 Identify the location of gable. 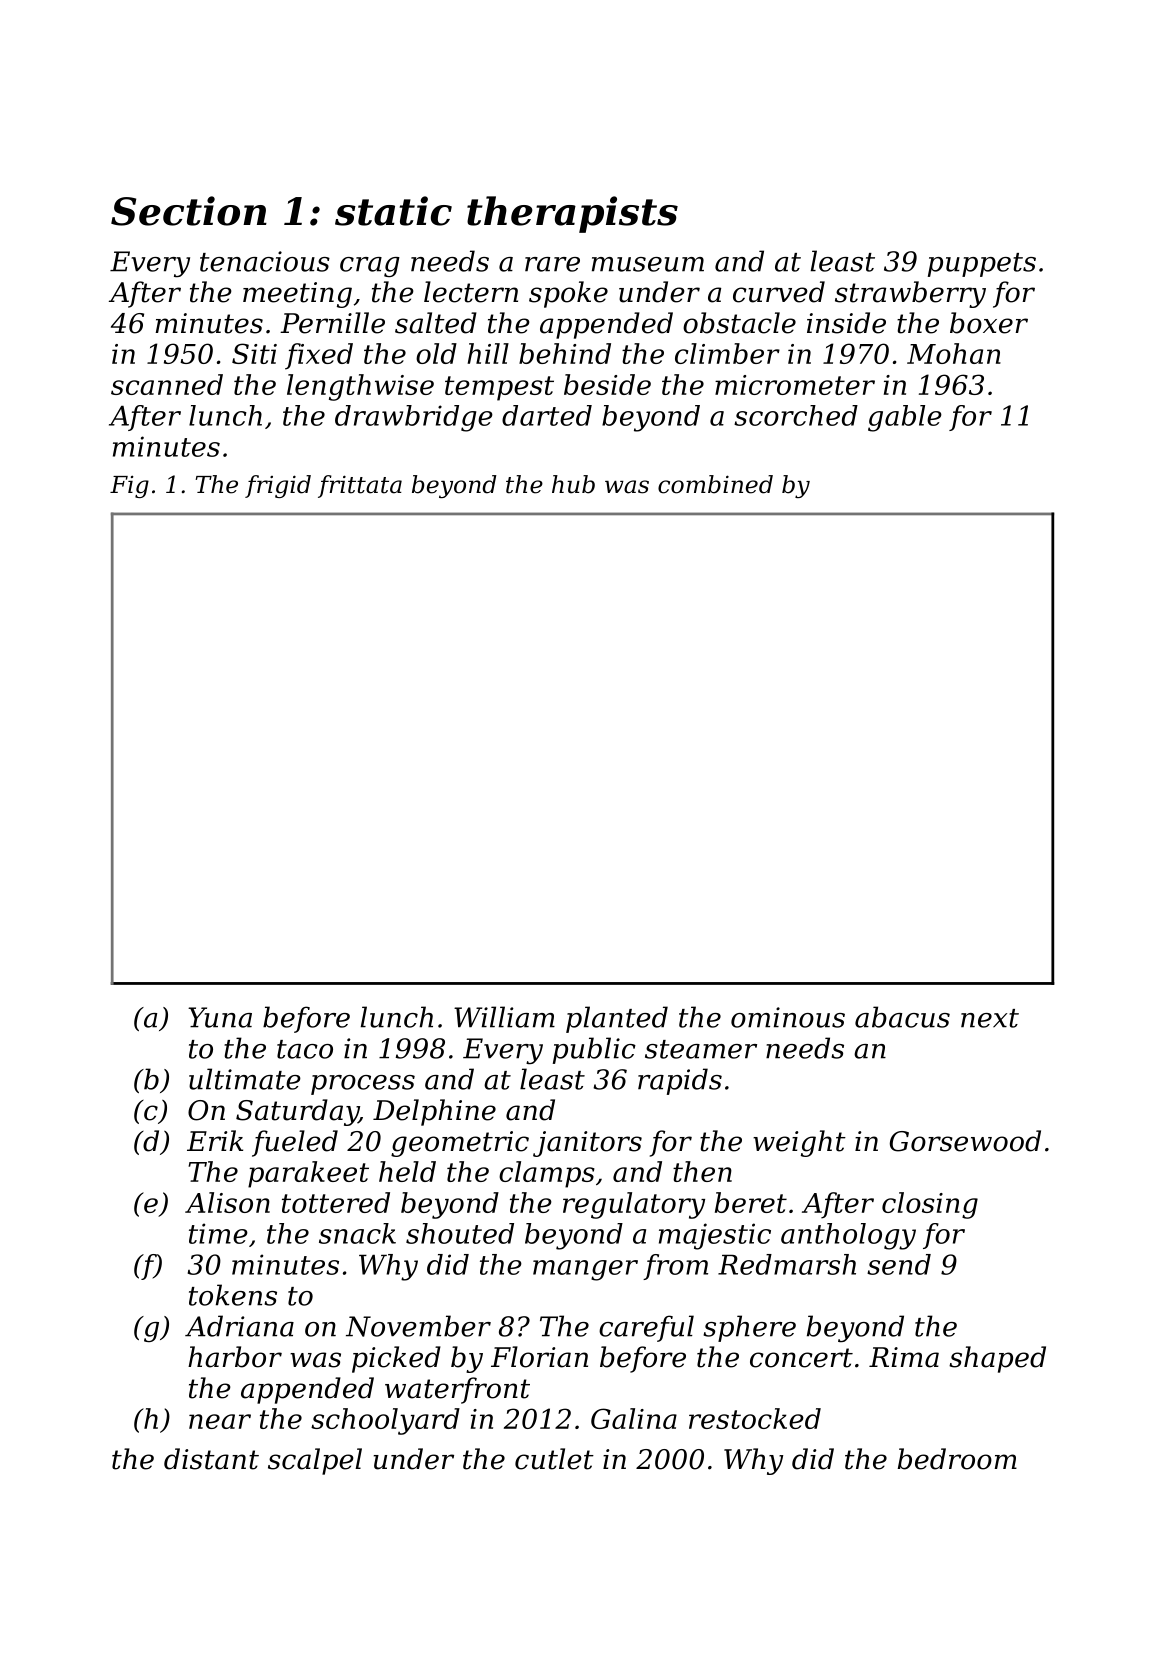
(905, 418).
